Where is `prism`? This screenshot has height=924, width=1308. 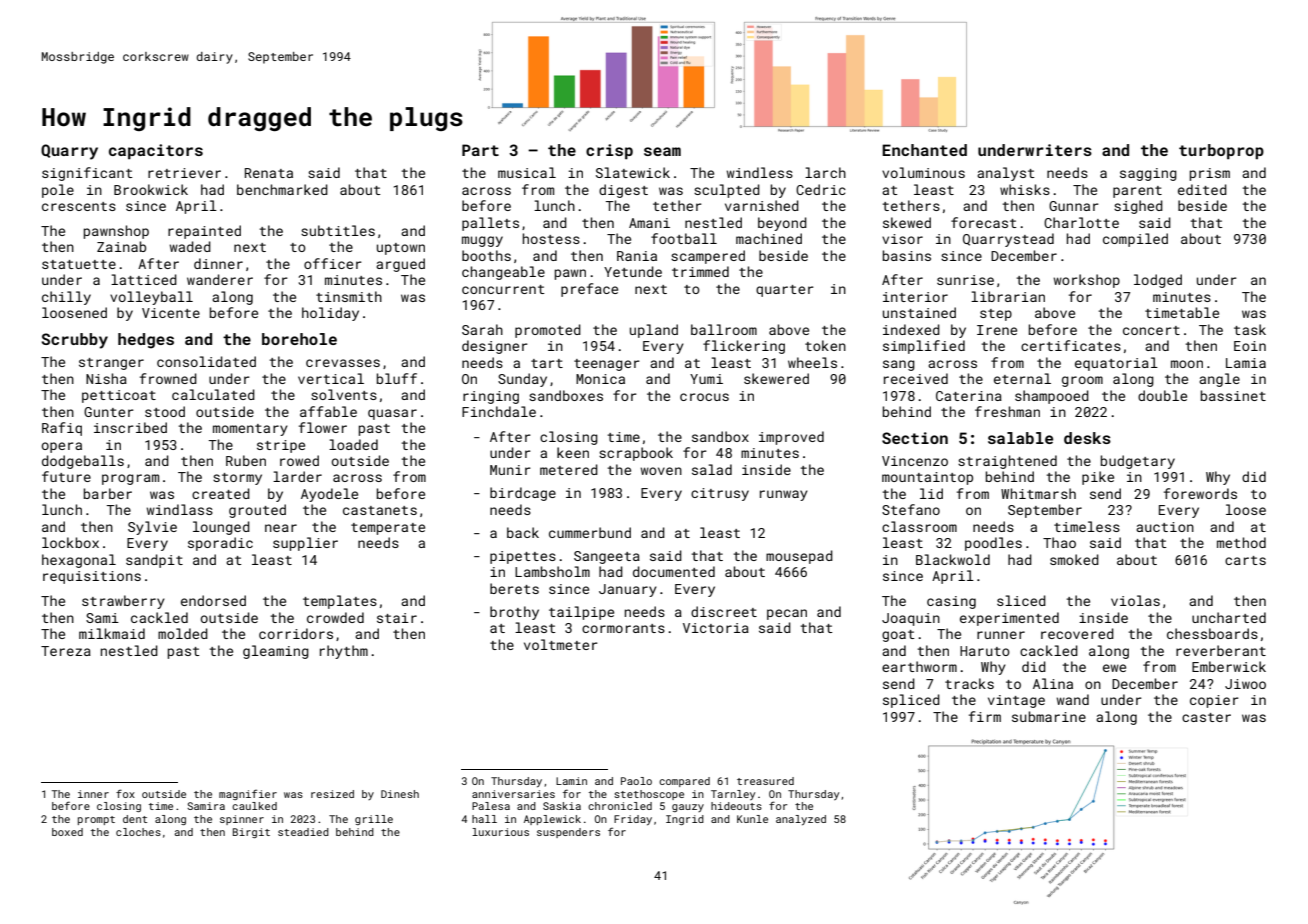 prism is located at coordinates (1210, 174).
